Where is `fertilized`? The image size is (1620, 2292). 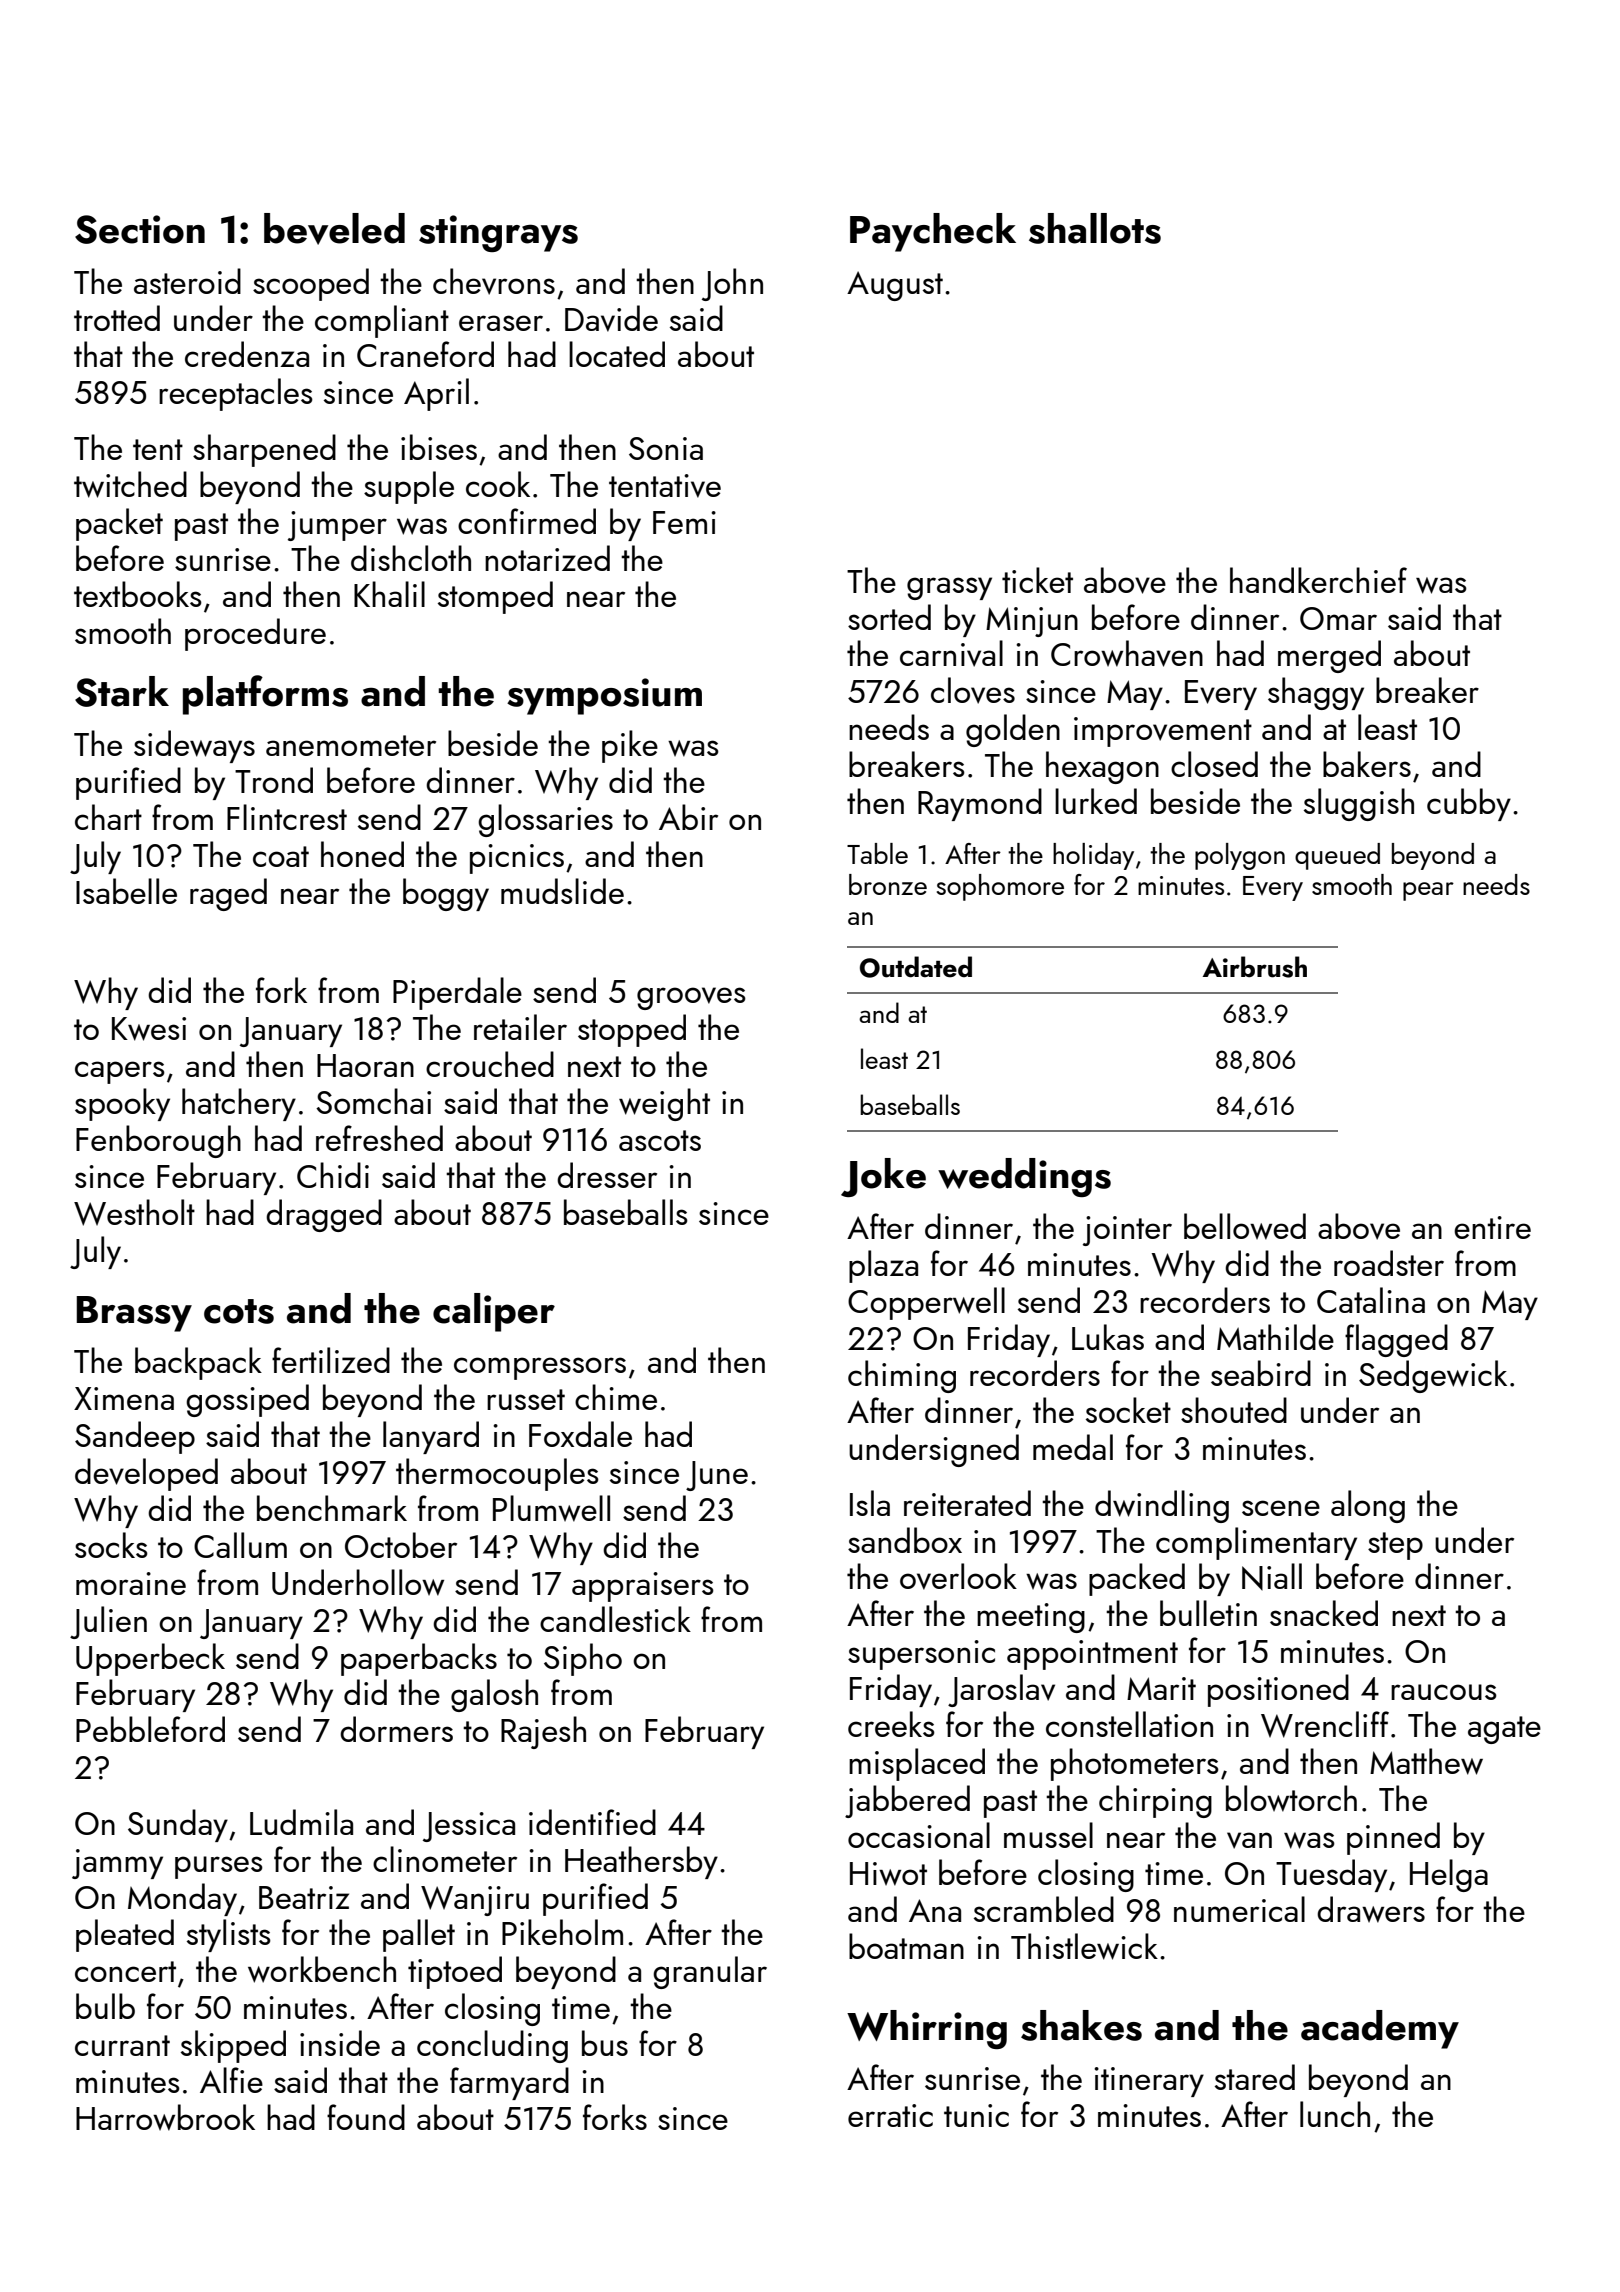
fertilized is located at coordinates (331, 1360).
